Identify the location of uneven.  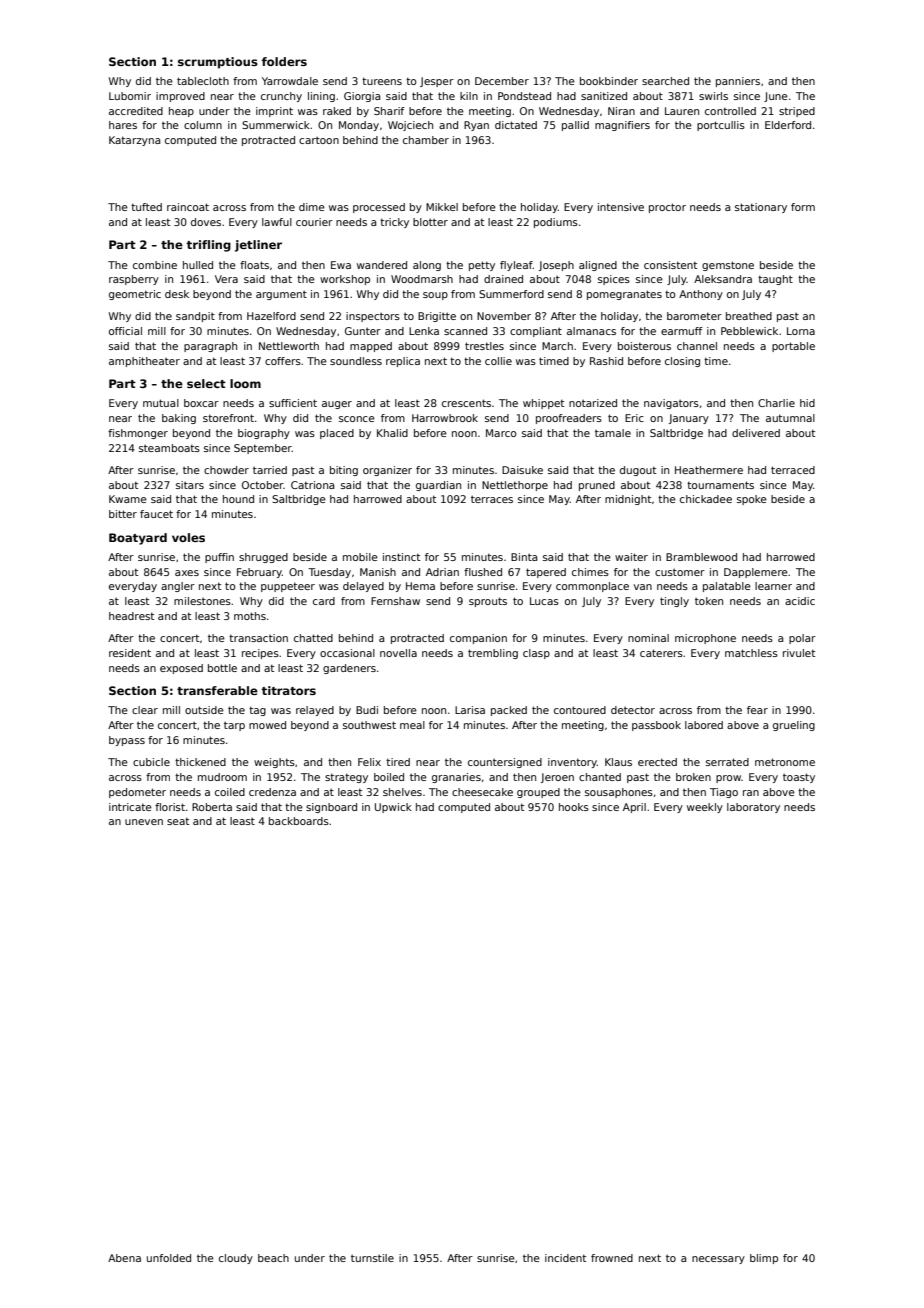
(144, 822).
